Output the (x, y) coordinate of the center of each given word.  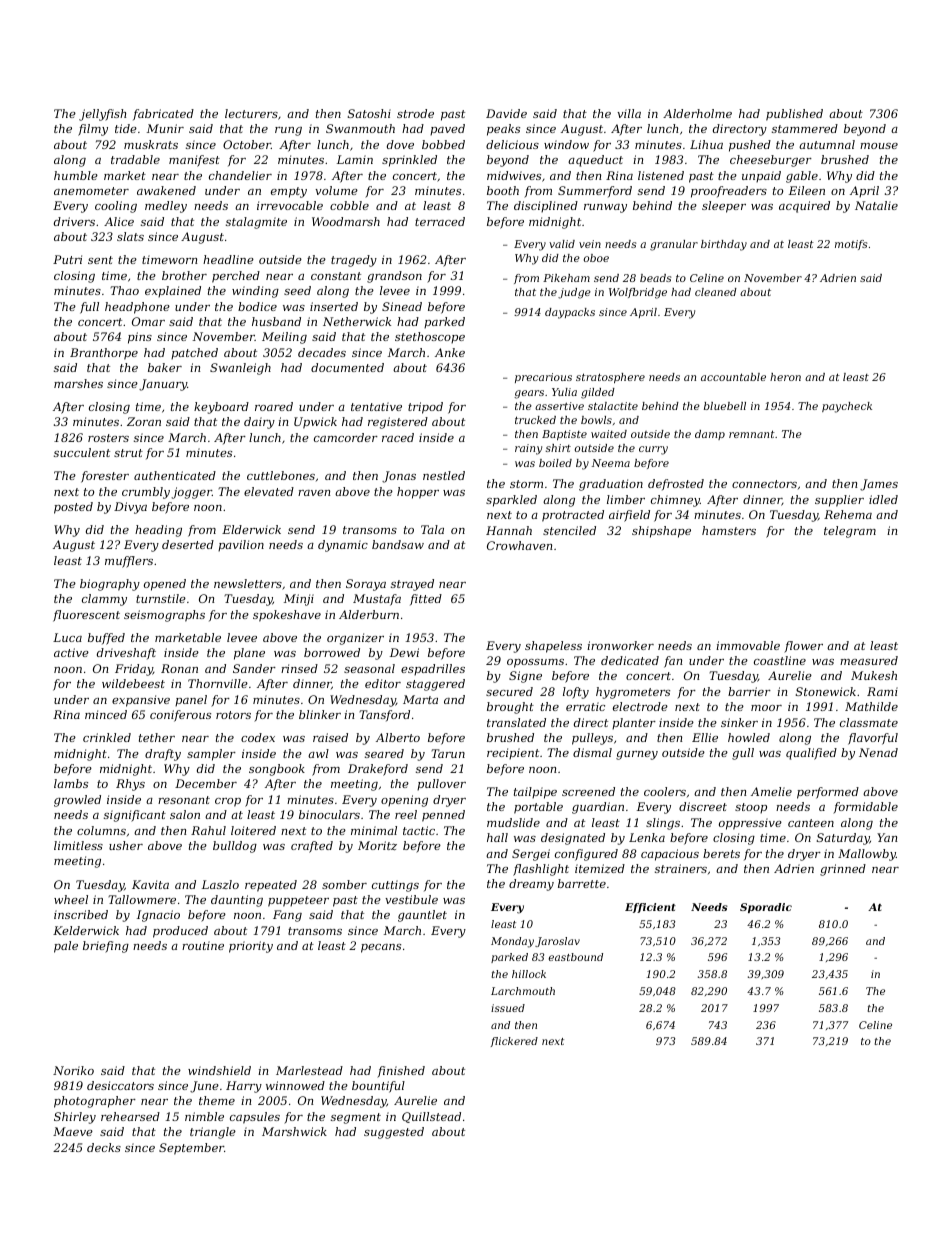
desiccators (120, 1085)
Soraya (366, 585)
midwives (514, 175)
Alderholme (697, 113)
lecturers (251, 113)
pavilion (241, 546)
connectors (764, 484)
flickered (514, 1042)
